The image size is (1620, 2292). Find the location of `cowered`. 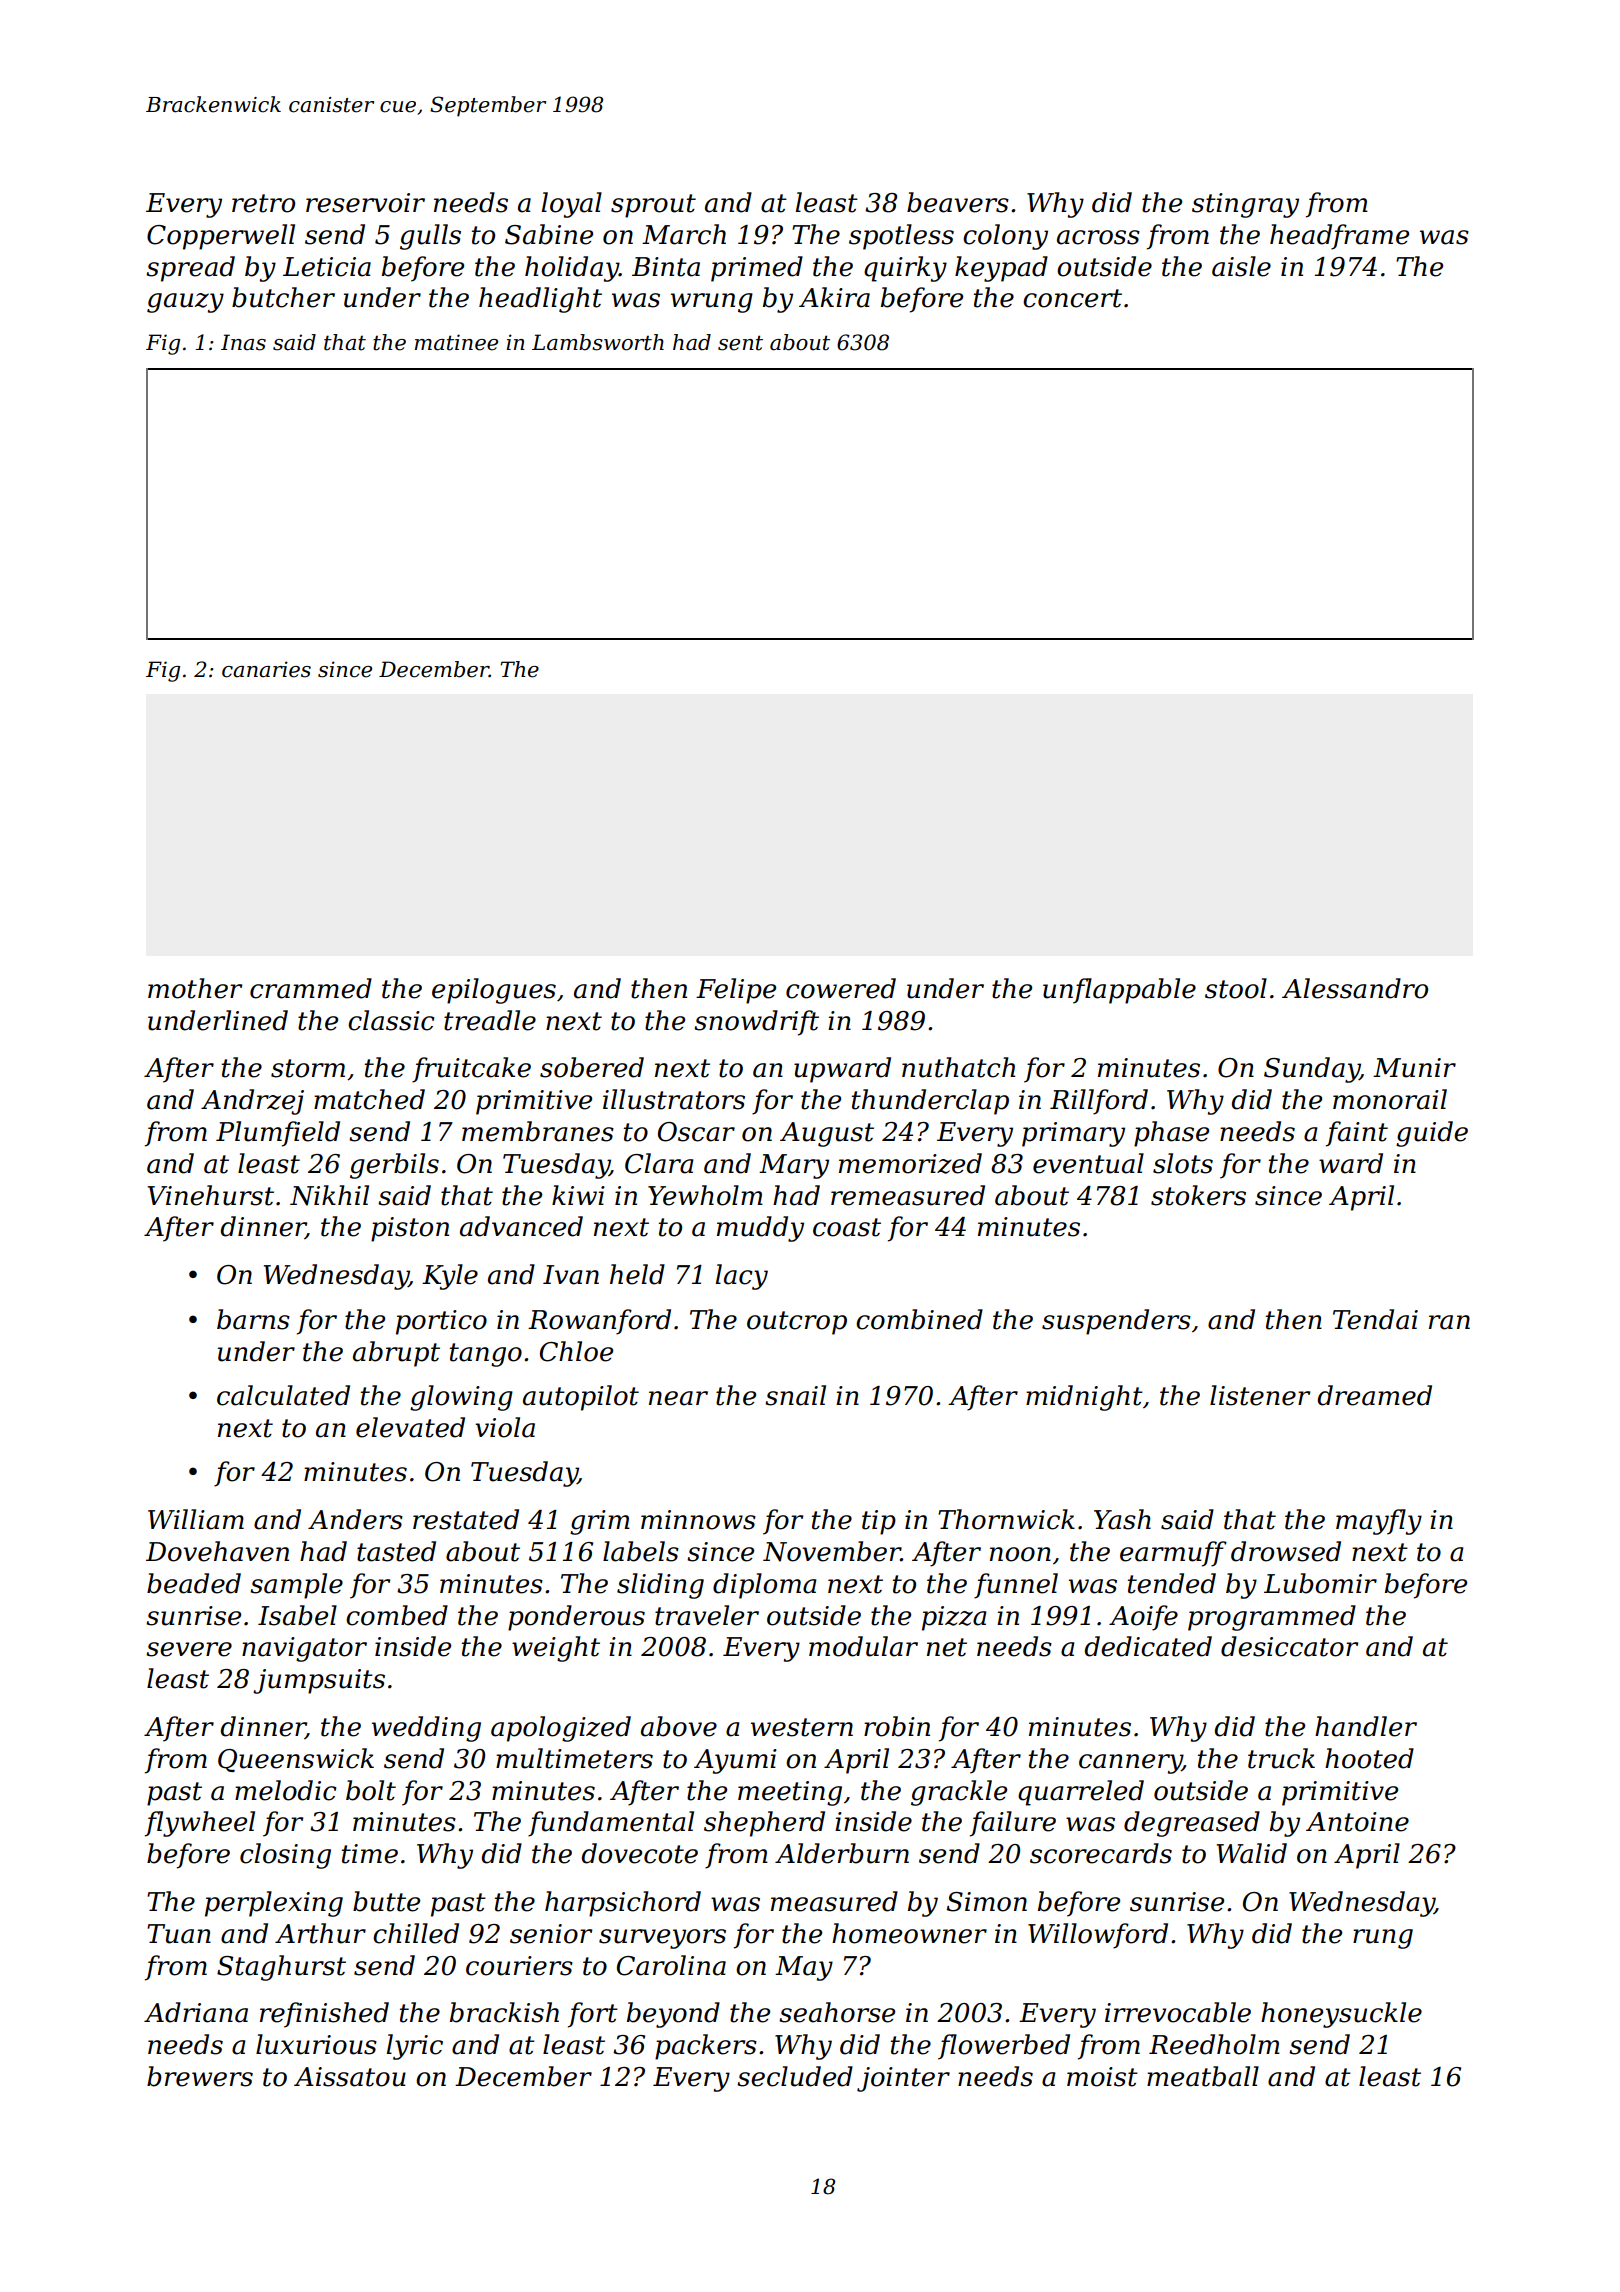

cowered is located at coordinates (841, 988).
